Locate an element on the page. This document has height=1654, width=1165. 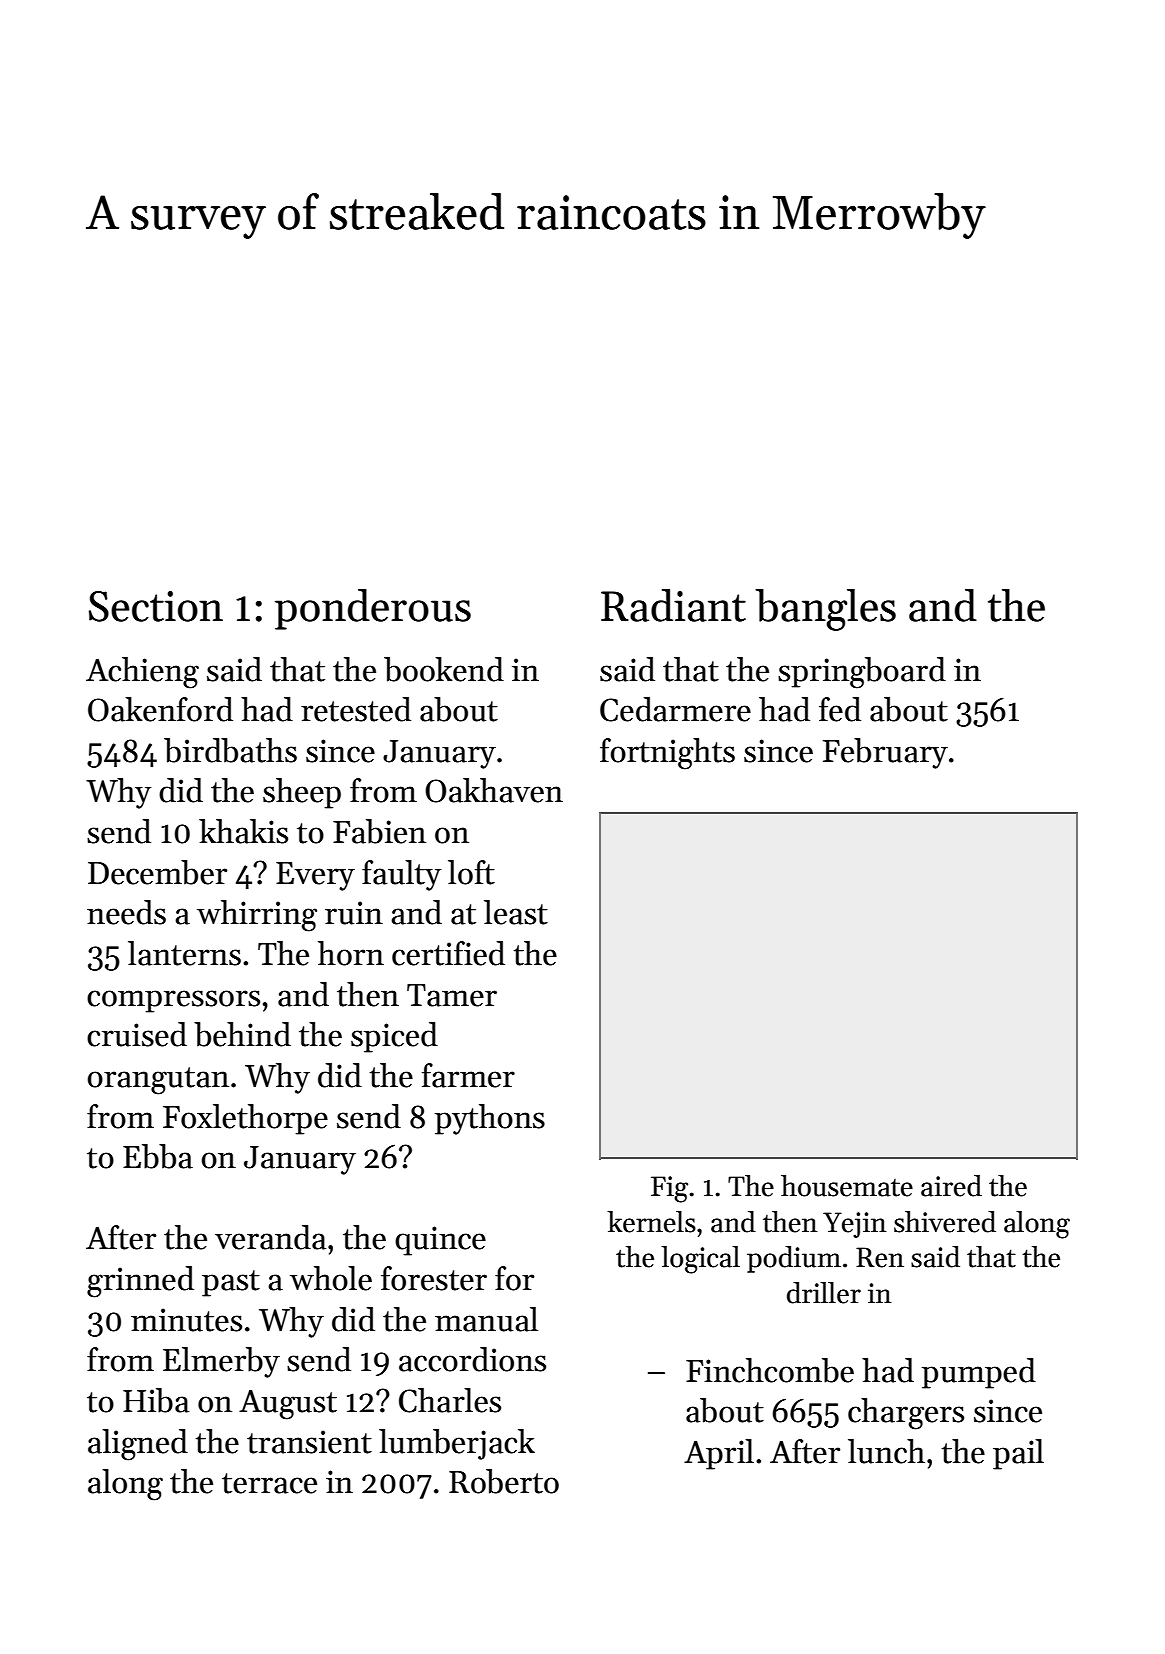
February is located at coordinates (885, 753).
